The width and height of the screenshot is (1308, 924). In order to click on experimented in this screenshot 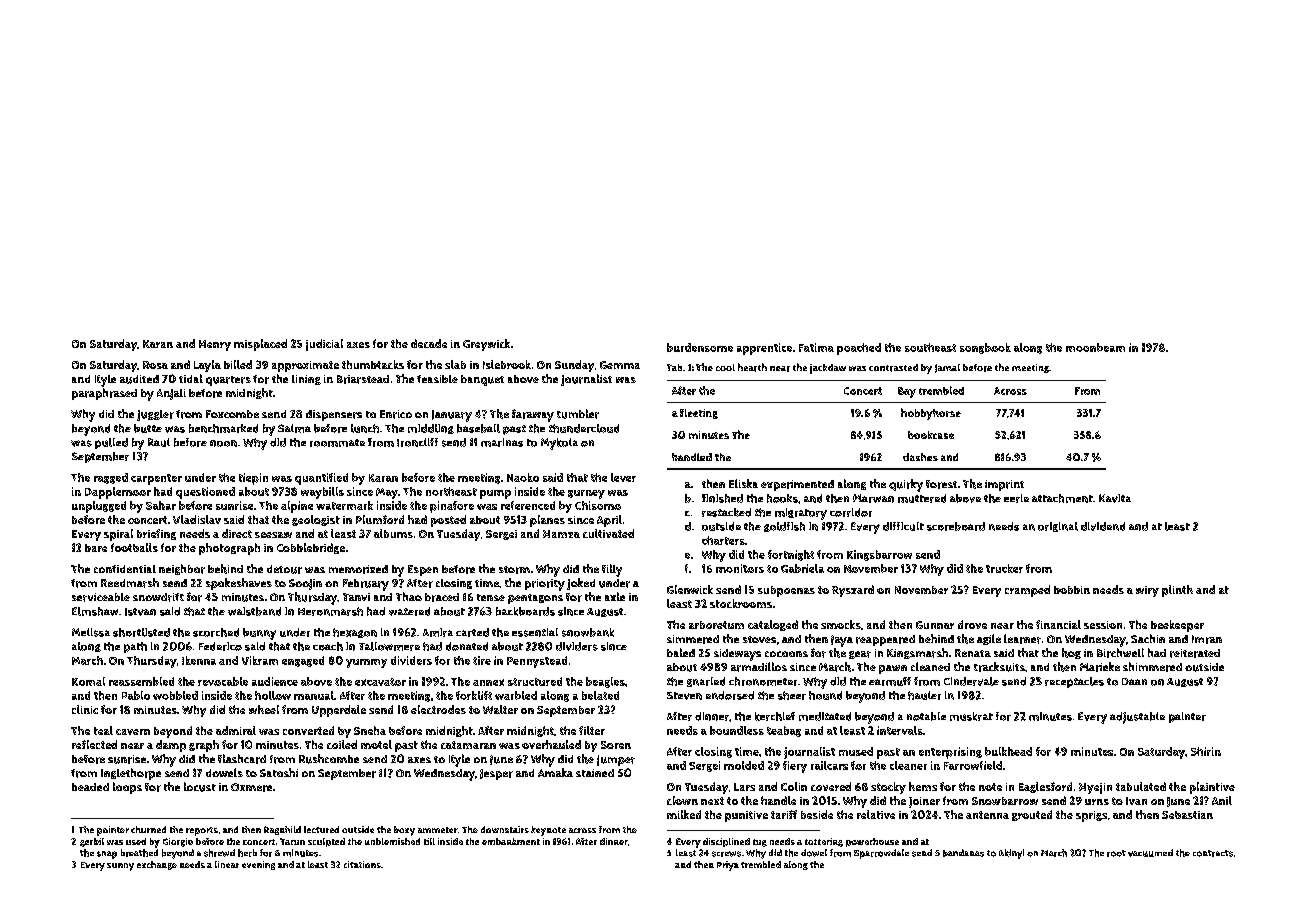, I will do `click(797, 485)`.
